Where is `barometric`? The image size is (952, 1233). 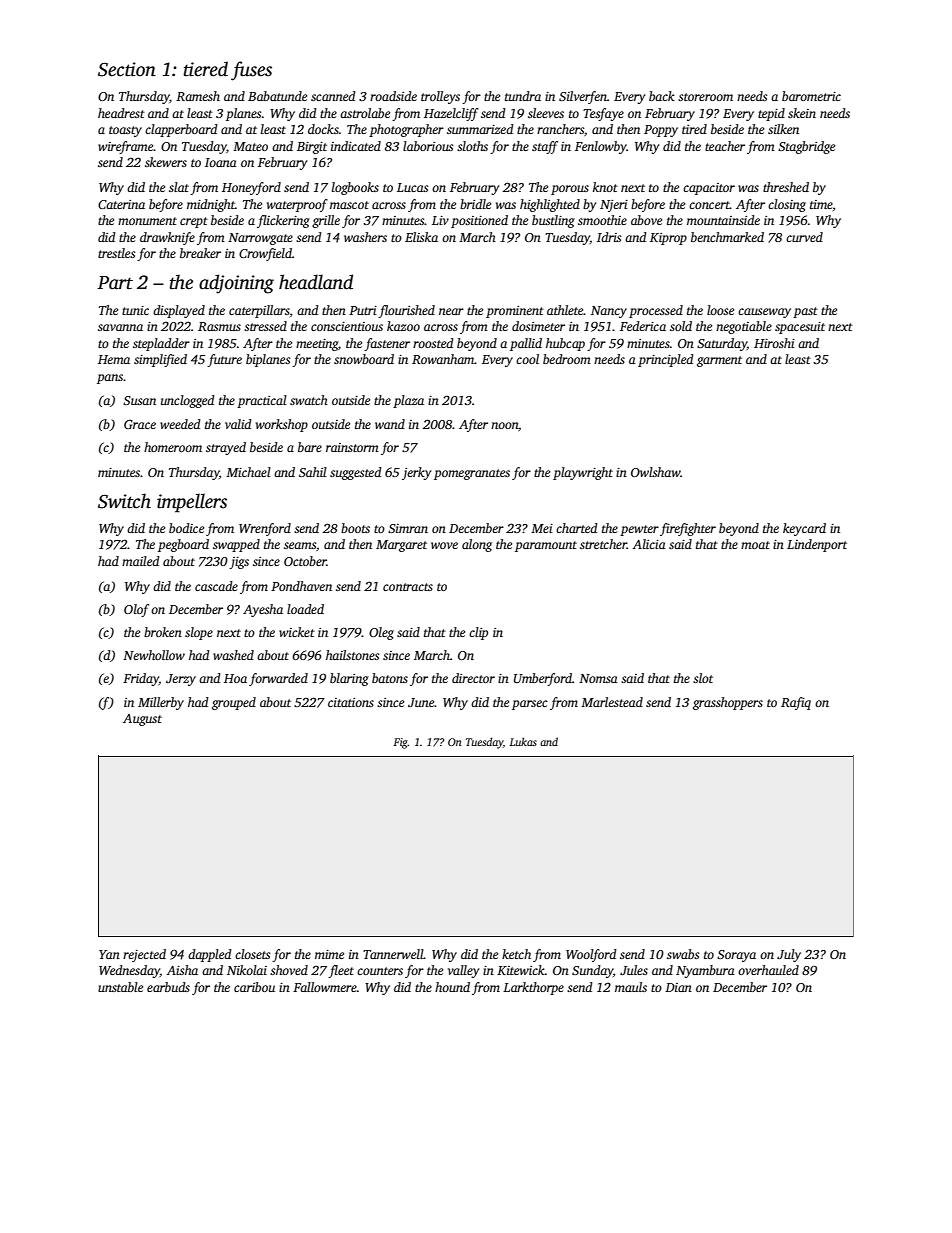
barometric is located at coordinates (811, 96).
